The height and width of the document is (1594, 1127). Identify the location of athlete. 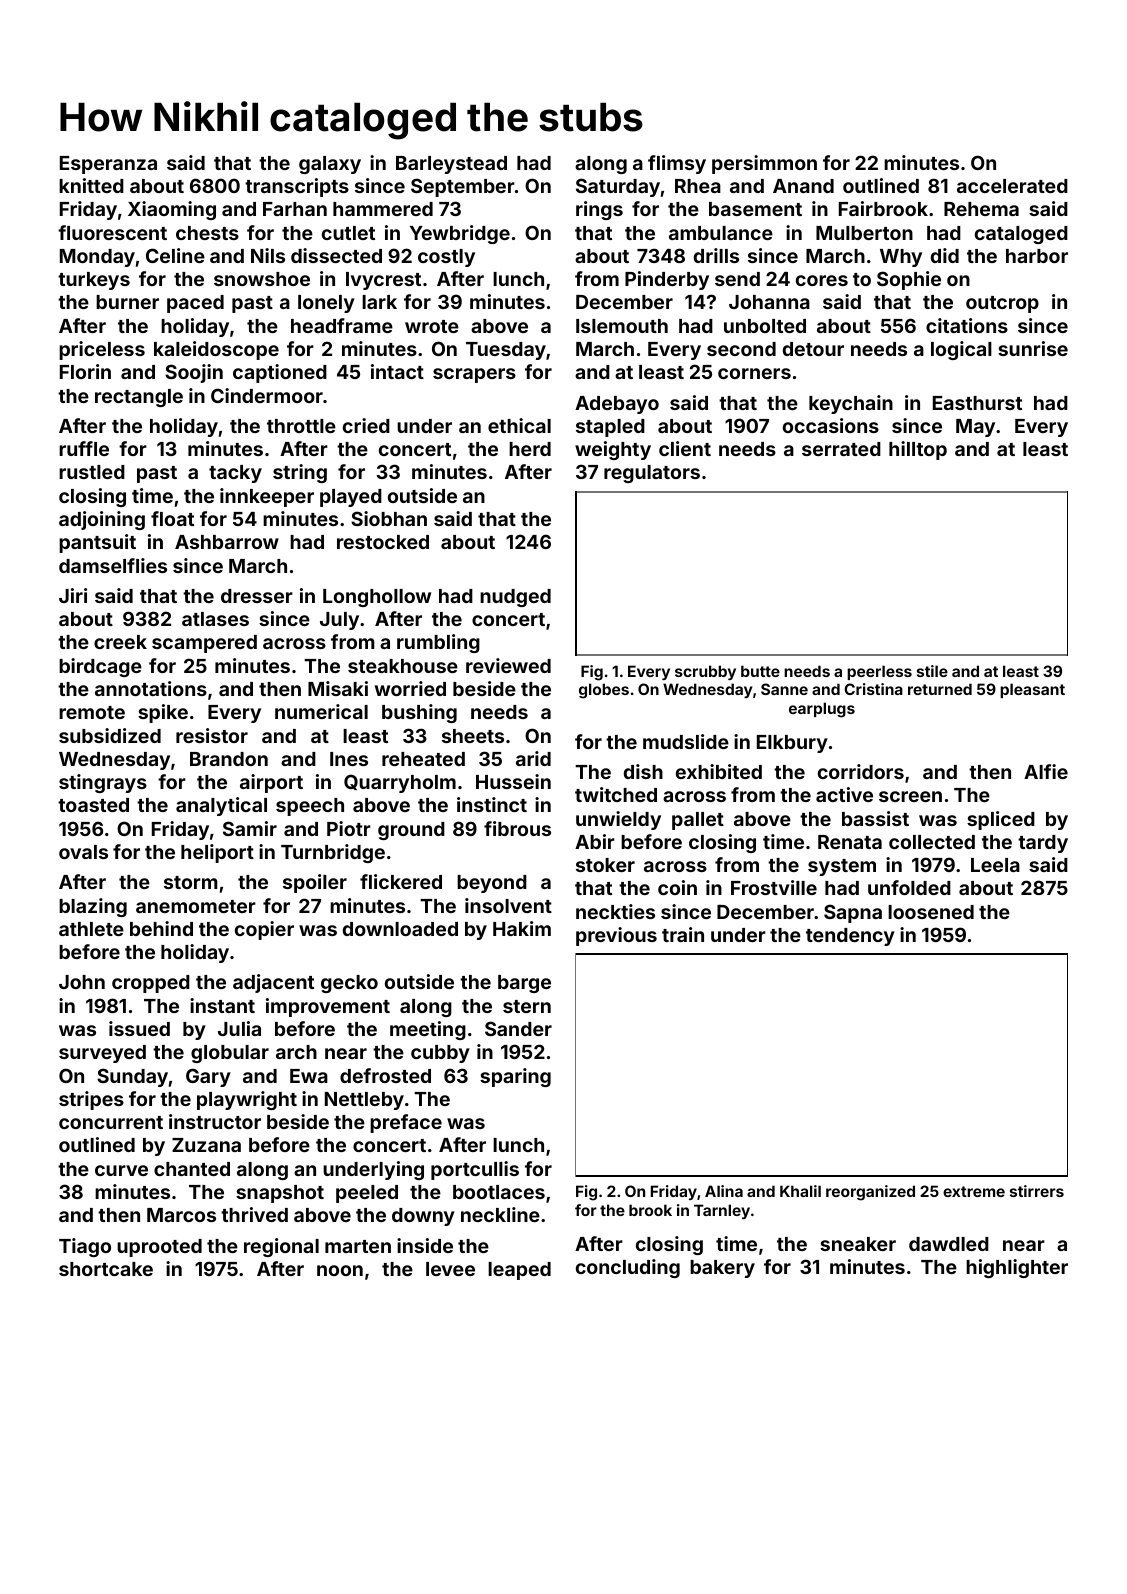
(91, 929).
